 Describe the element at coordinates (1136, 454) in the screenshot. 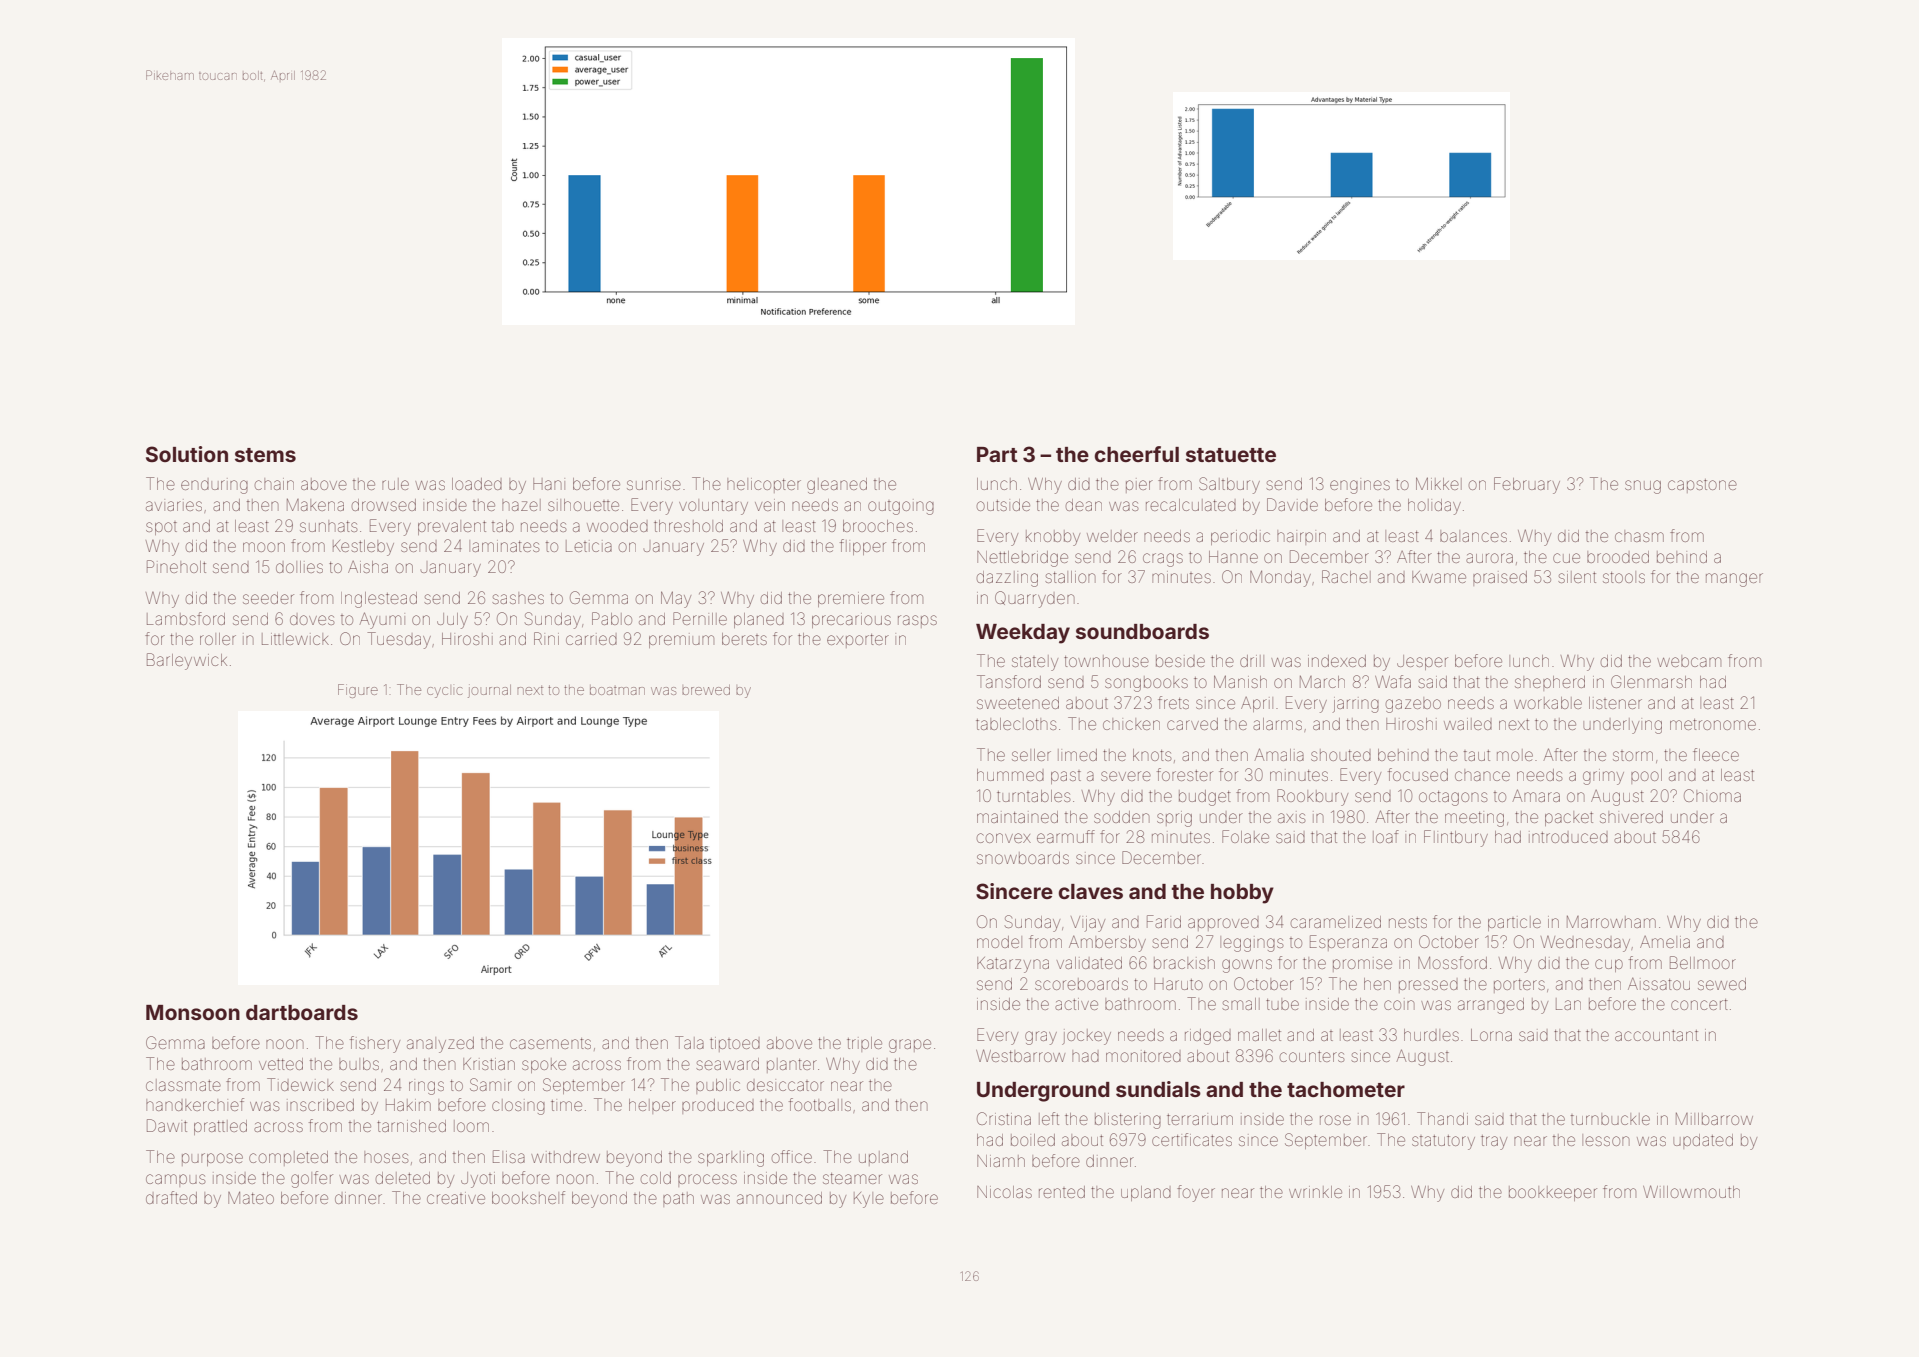

I see `cheerful` at that location.
